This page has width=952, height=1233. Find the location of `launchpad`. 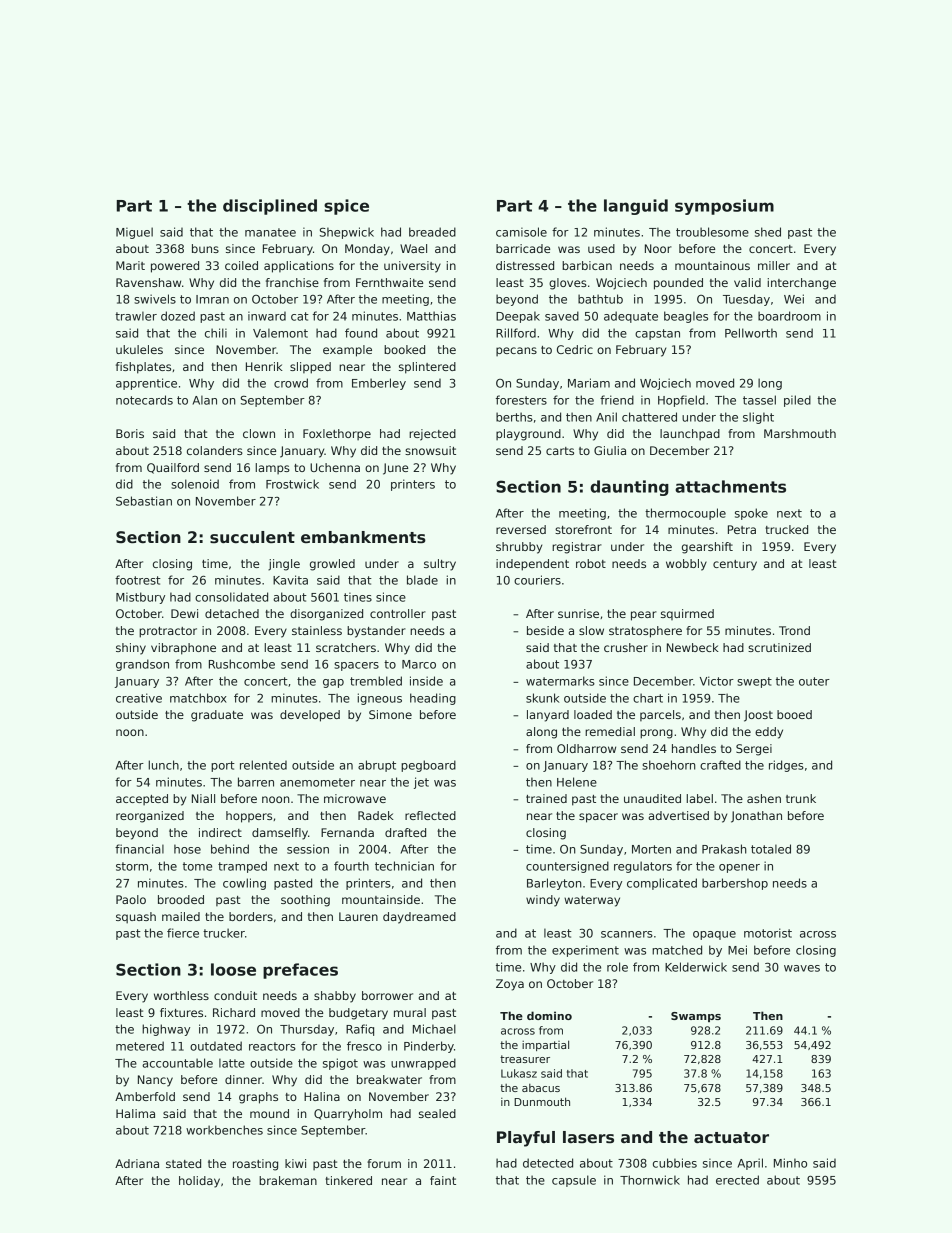

launchpad is located at coordinates (690, 434).
